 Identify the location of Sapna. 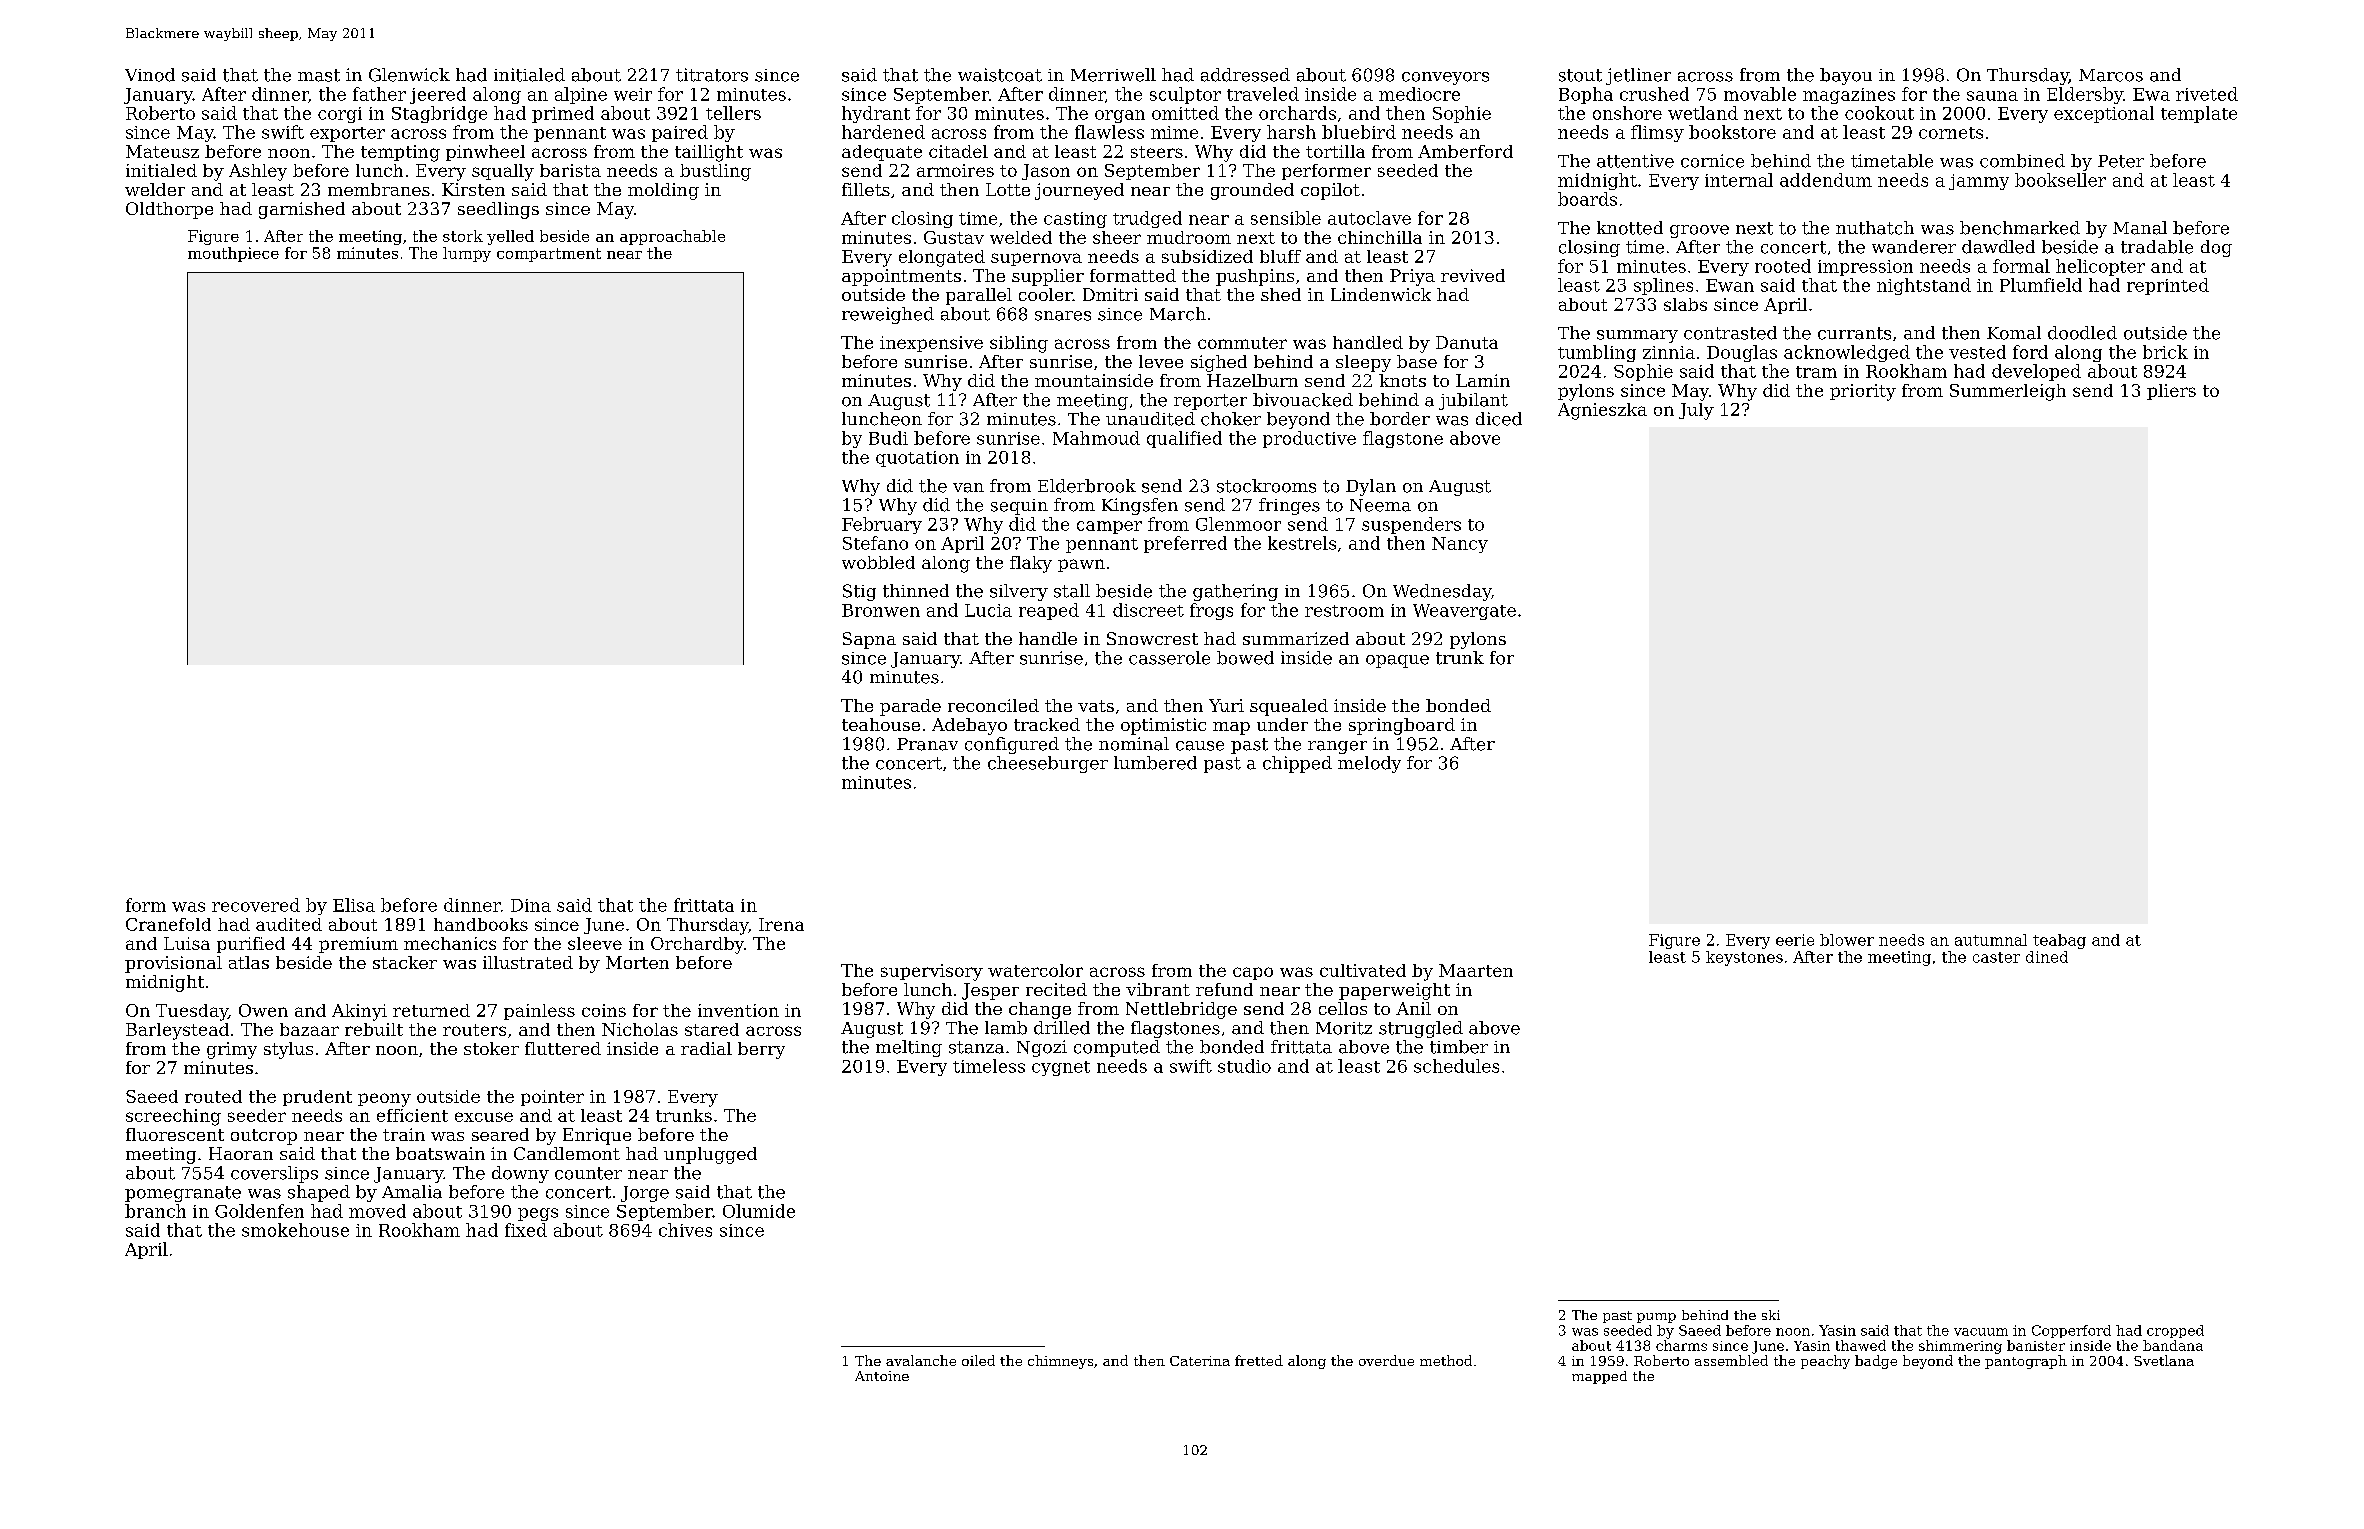
(869, 640).
